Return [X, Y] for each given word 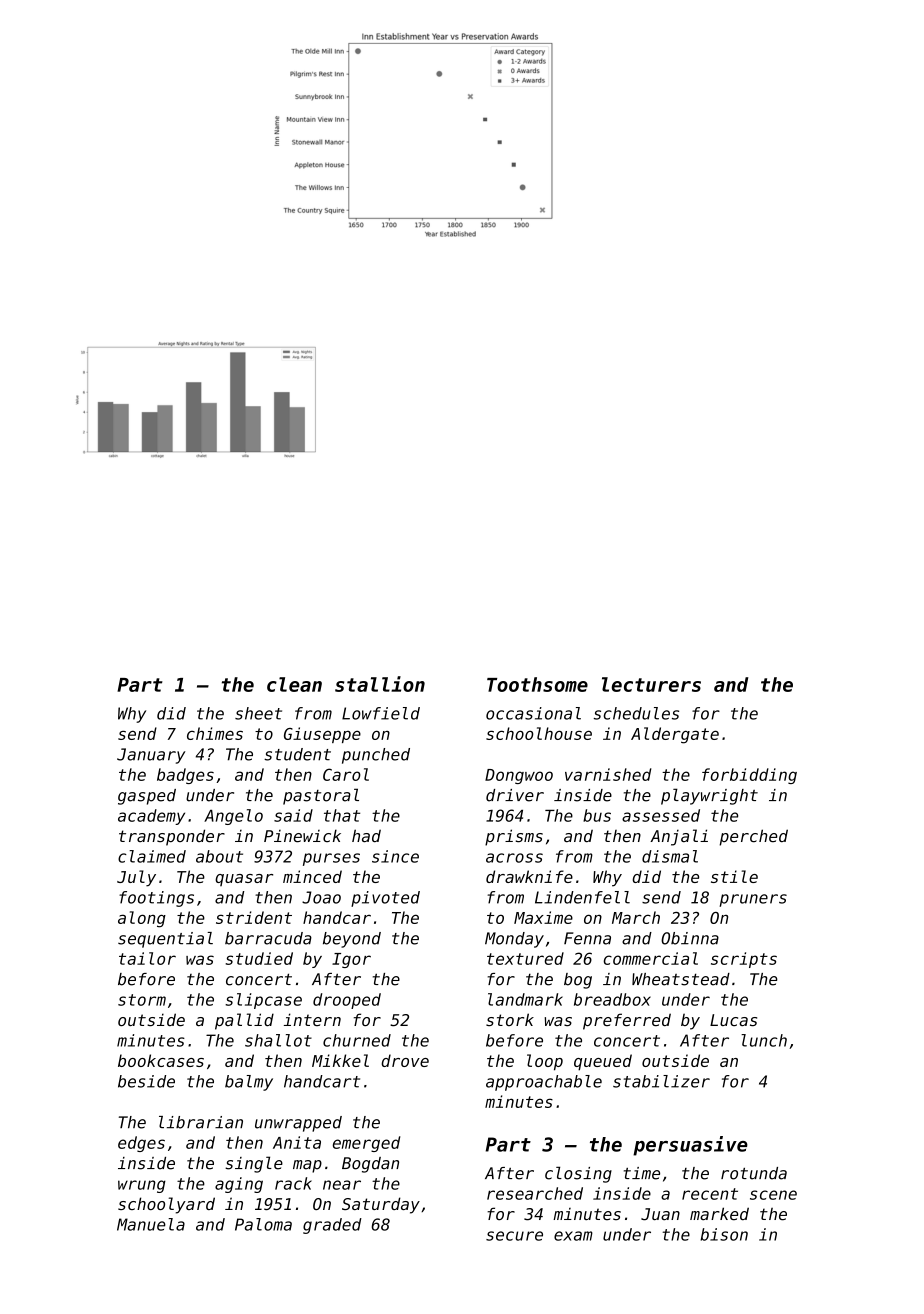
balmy [249, 1083]
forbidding [749, 776]
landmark [525, 999]
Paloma [263, 1224]
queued [603, 1062]
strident [254, 917]
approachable [544, 1083]
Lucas [733, 1020]
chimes [215, 733]
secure [514, 1236]
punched [376, 756]
